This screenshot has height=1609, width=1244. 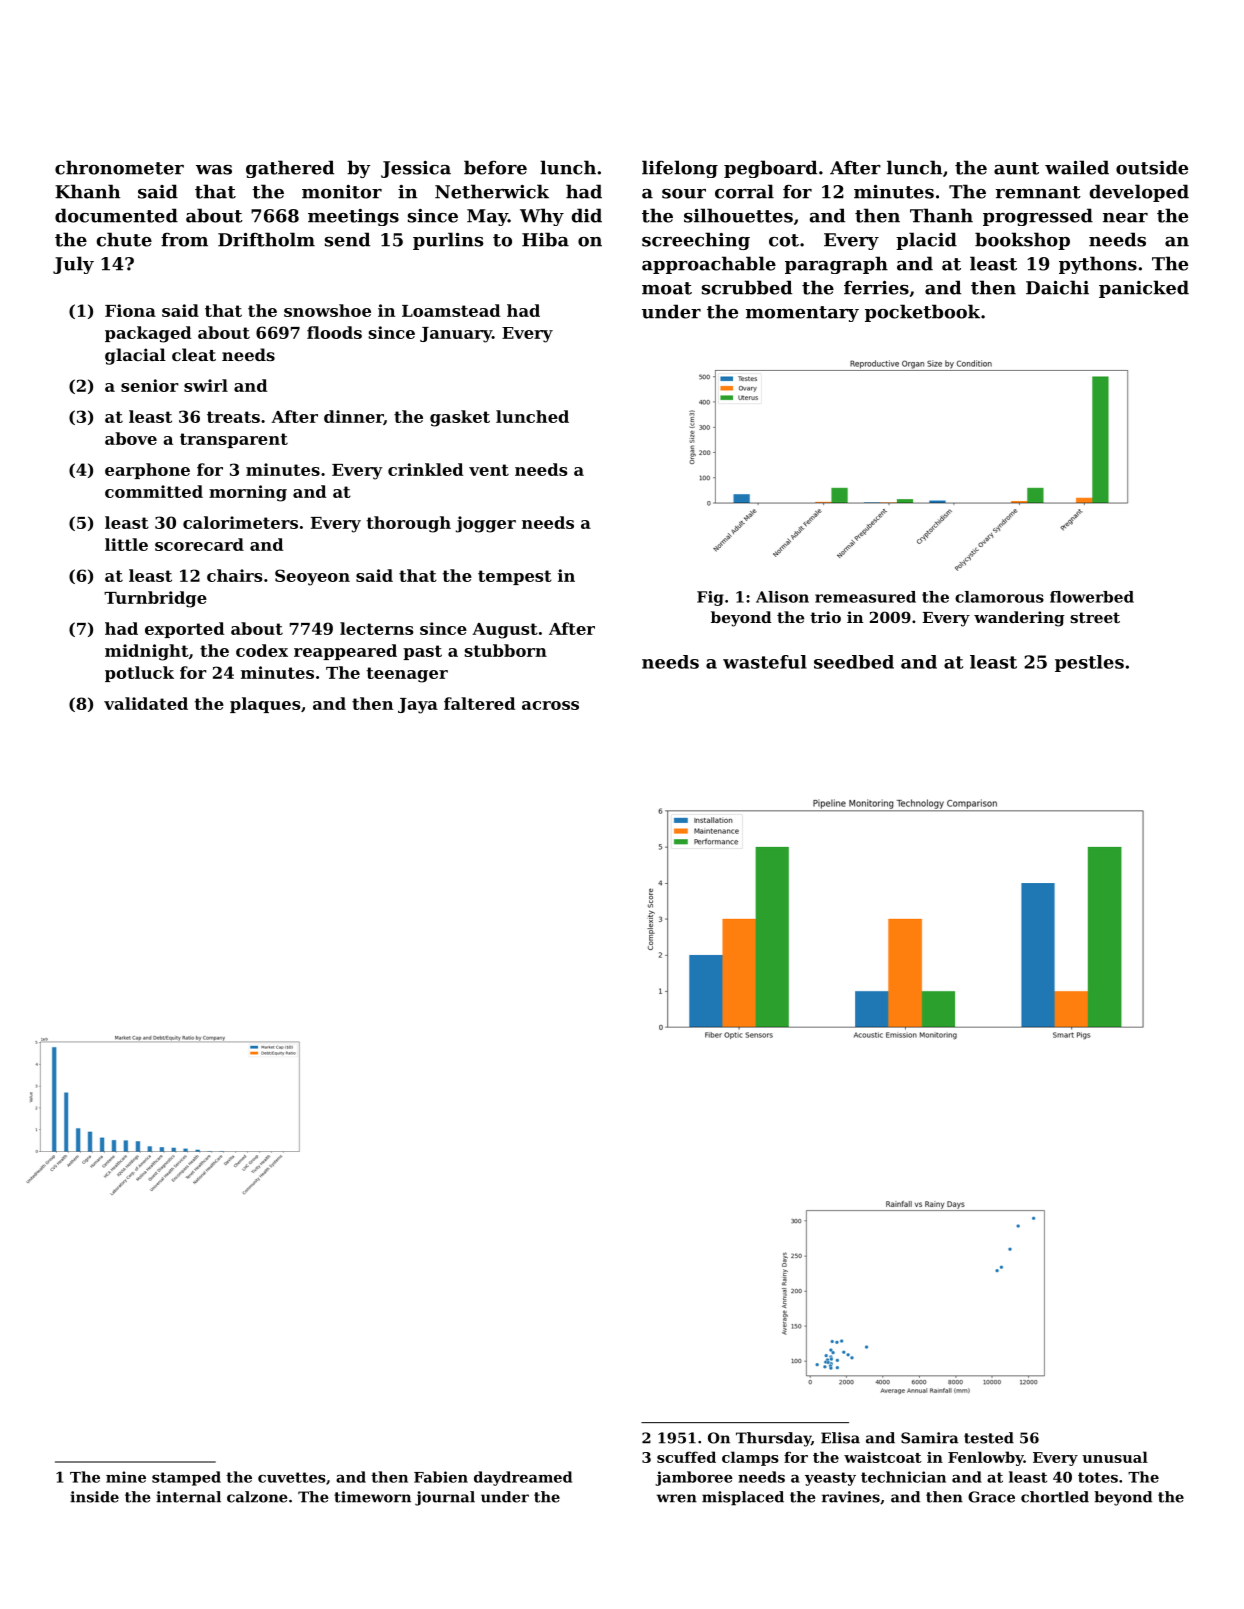 I want to click on chute, so click(x=124, y=239).
